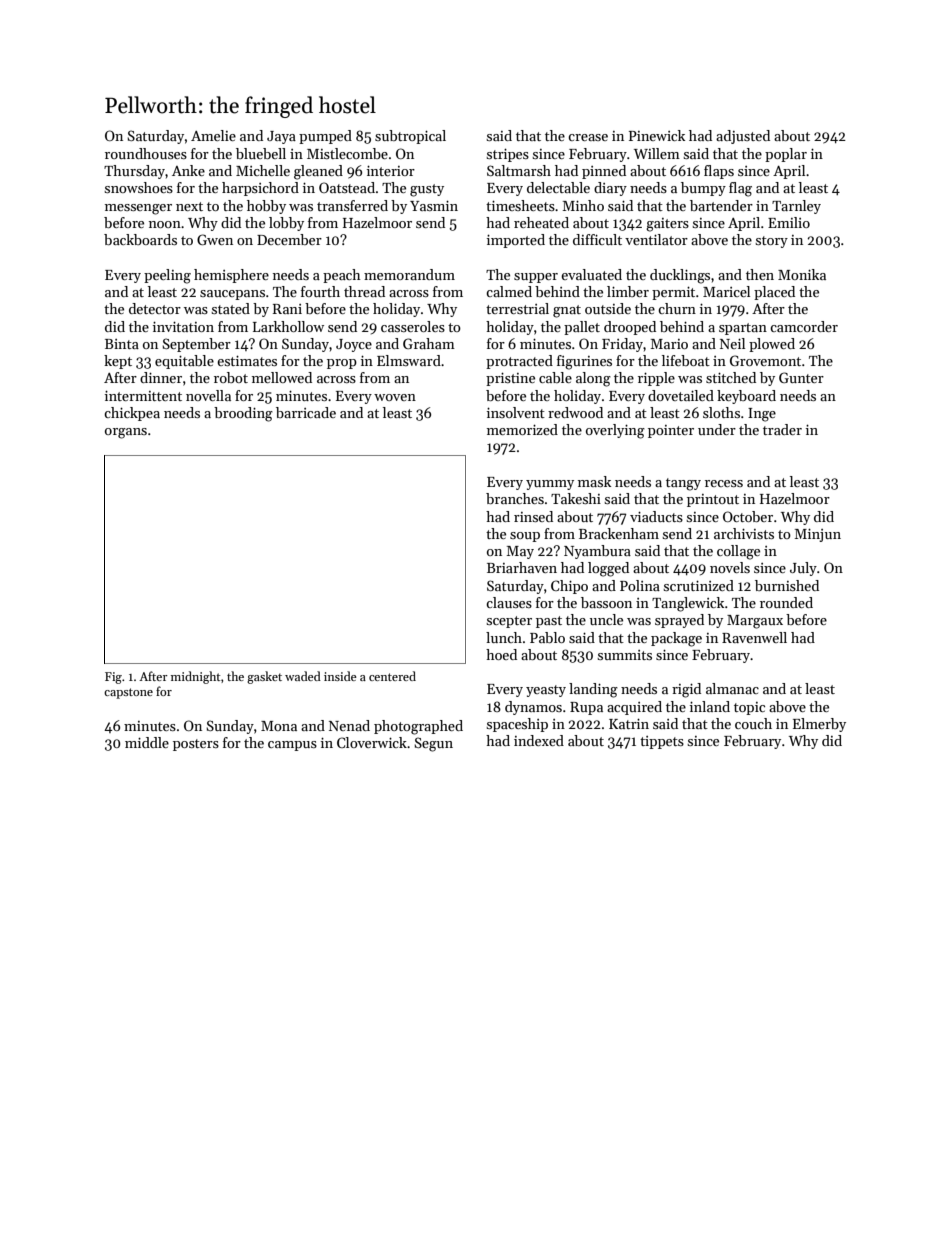 The image size is (952, 1233). What do you see at coordinates (803, 569) in the document?
I see `July` at bounding box center [803, 569].
